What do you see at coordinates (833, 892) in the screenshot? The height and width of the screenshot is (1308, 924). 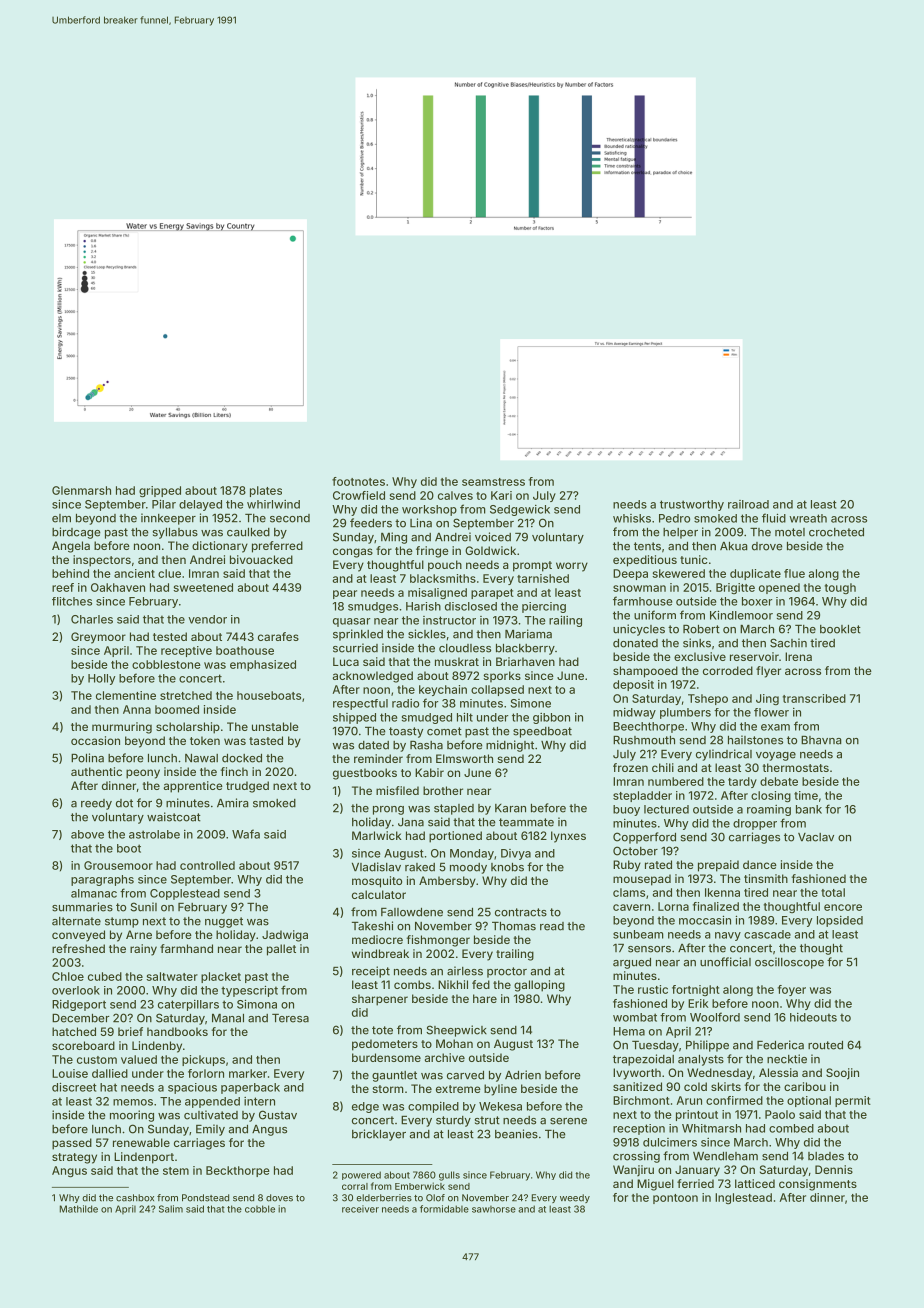 I see `total` at bounding box center [833, 892].
